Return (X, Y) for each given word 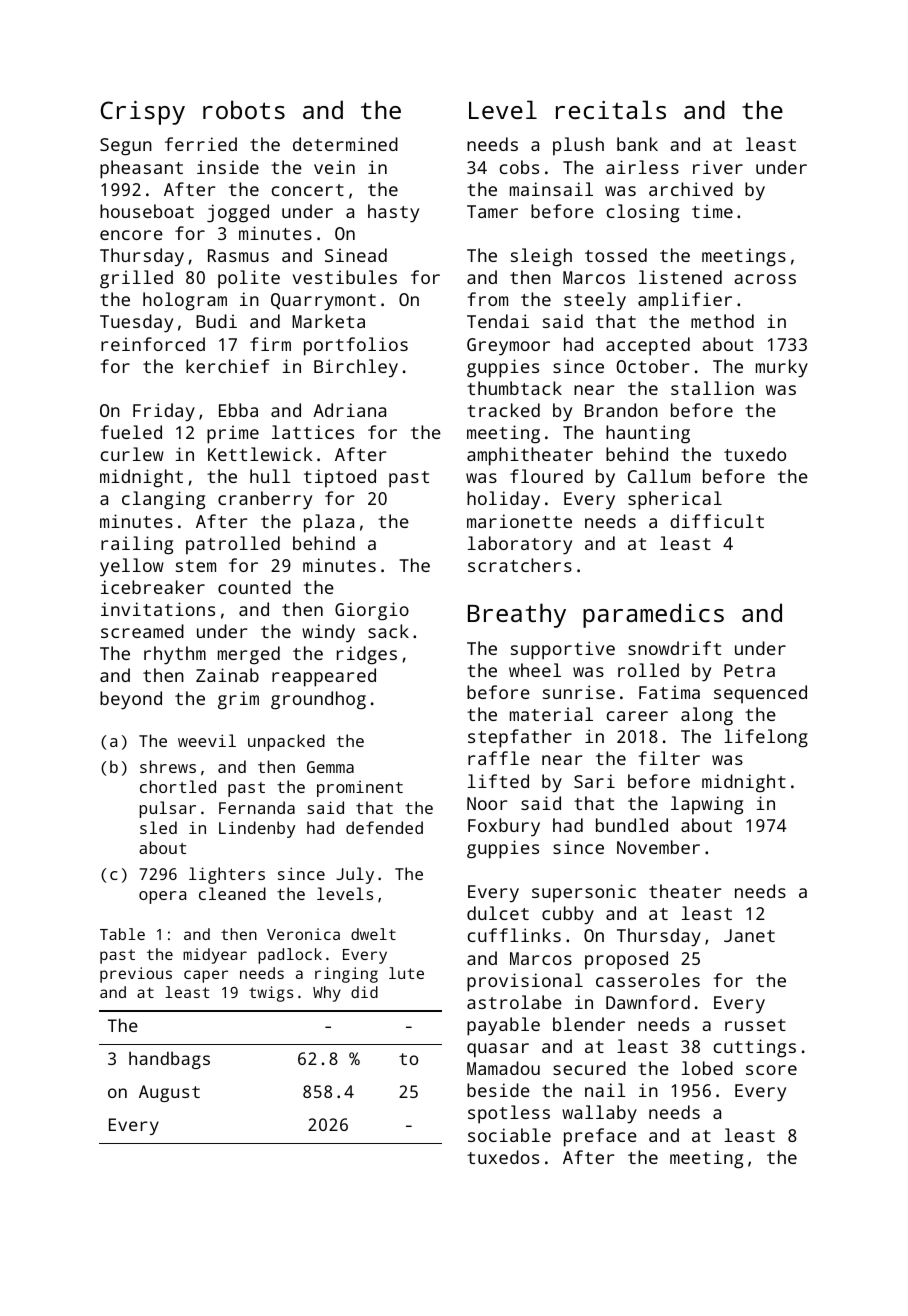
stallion (712, 388)
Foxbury (504, 827)
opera (162, 897)
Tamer (492, 211)
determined (345, 144)
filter (669, 758)
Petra (749, 670)
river (718, 167)
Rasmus (238, 255)
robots (244, 109)
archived (691, 189)
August (169, 1093)
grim (238, 700)
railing (137, 545)
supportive (563, 650)
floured (546, 476)
